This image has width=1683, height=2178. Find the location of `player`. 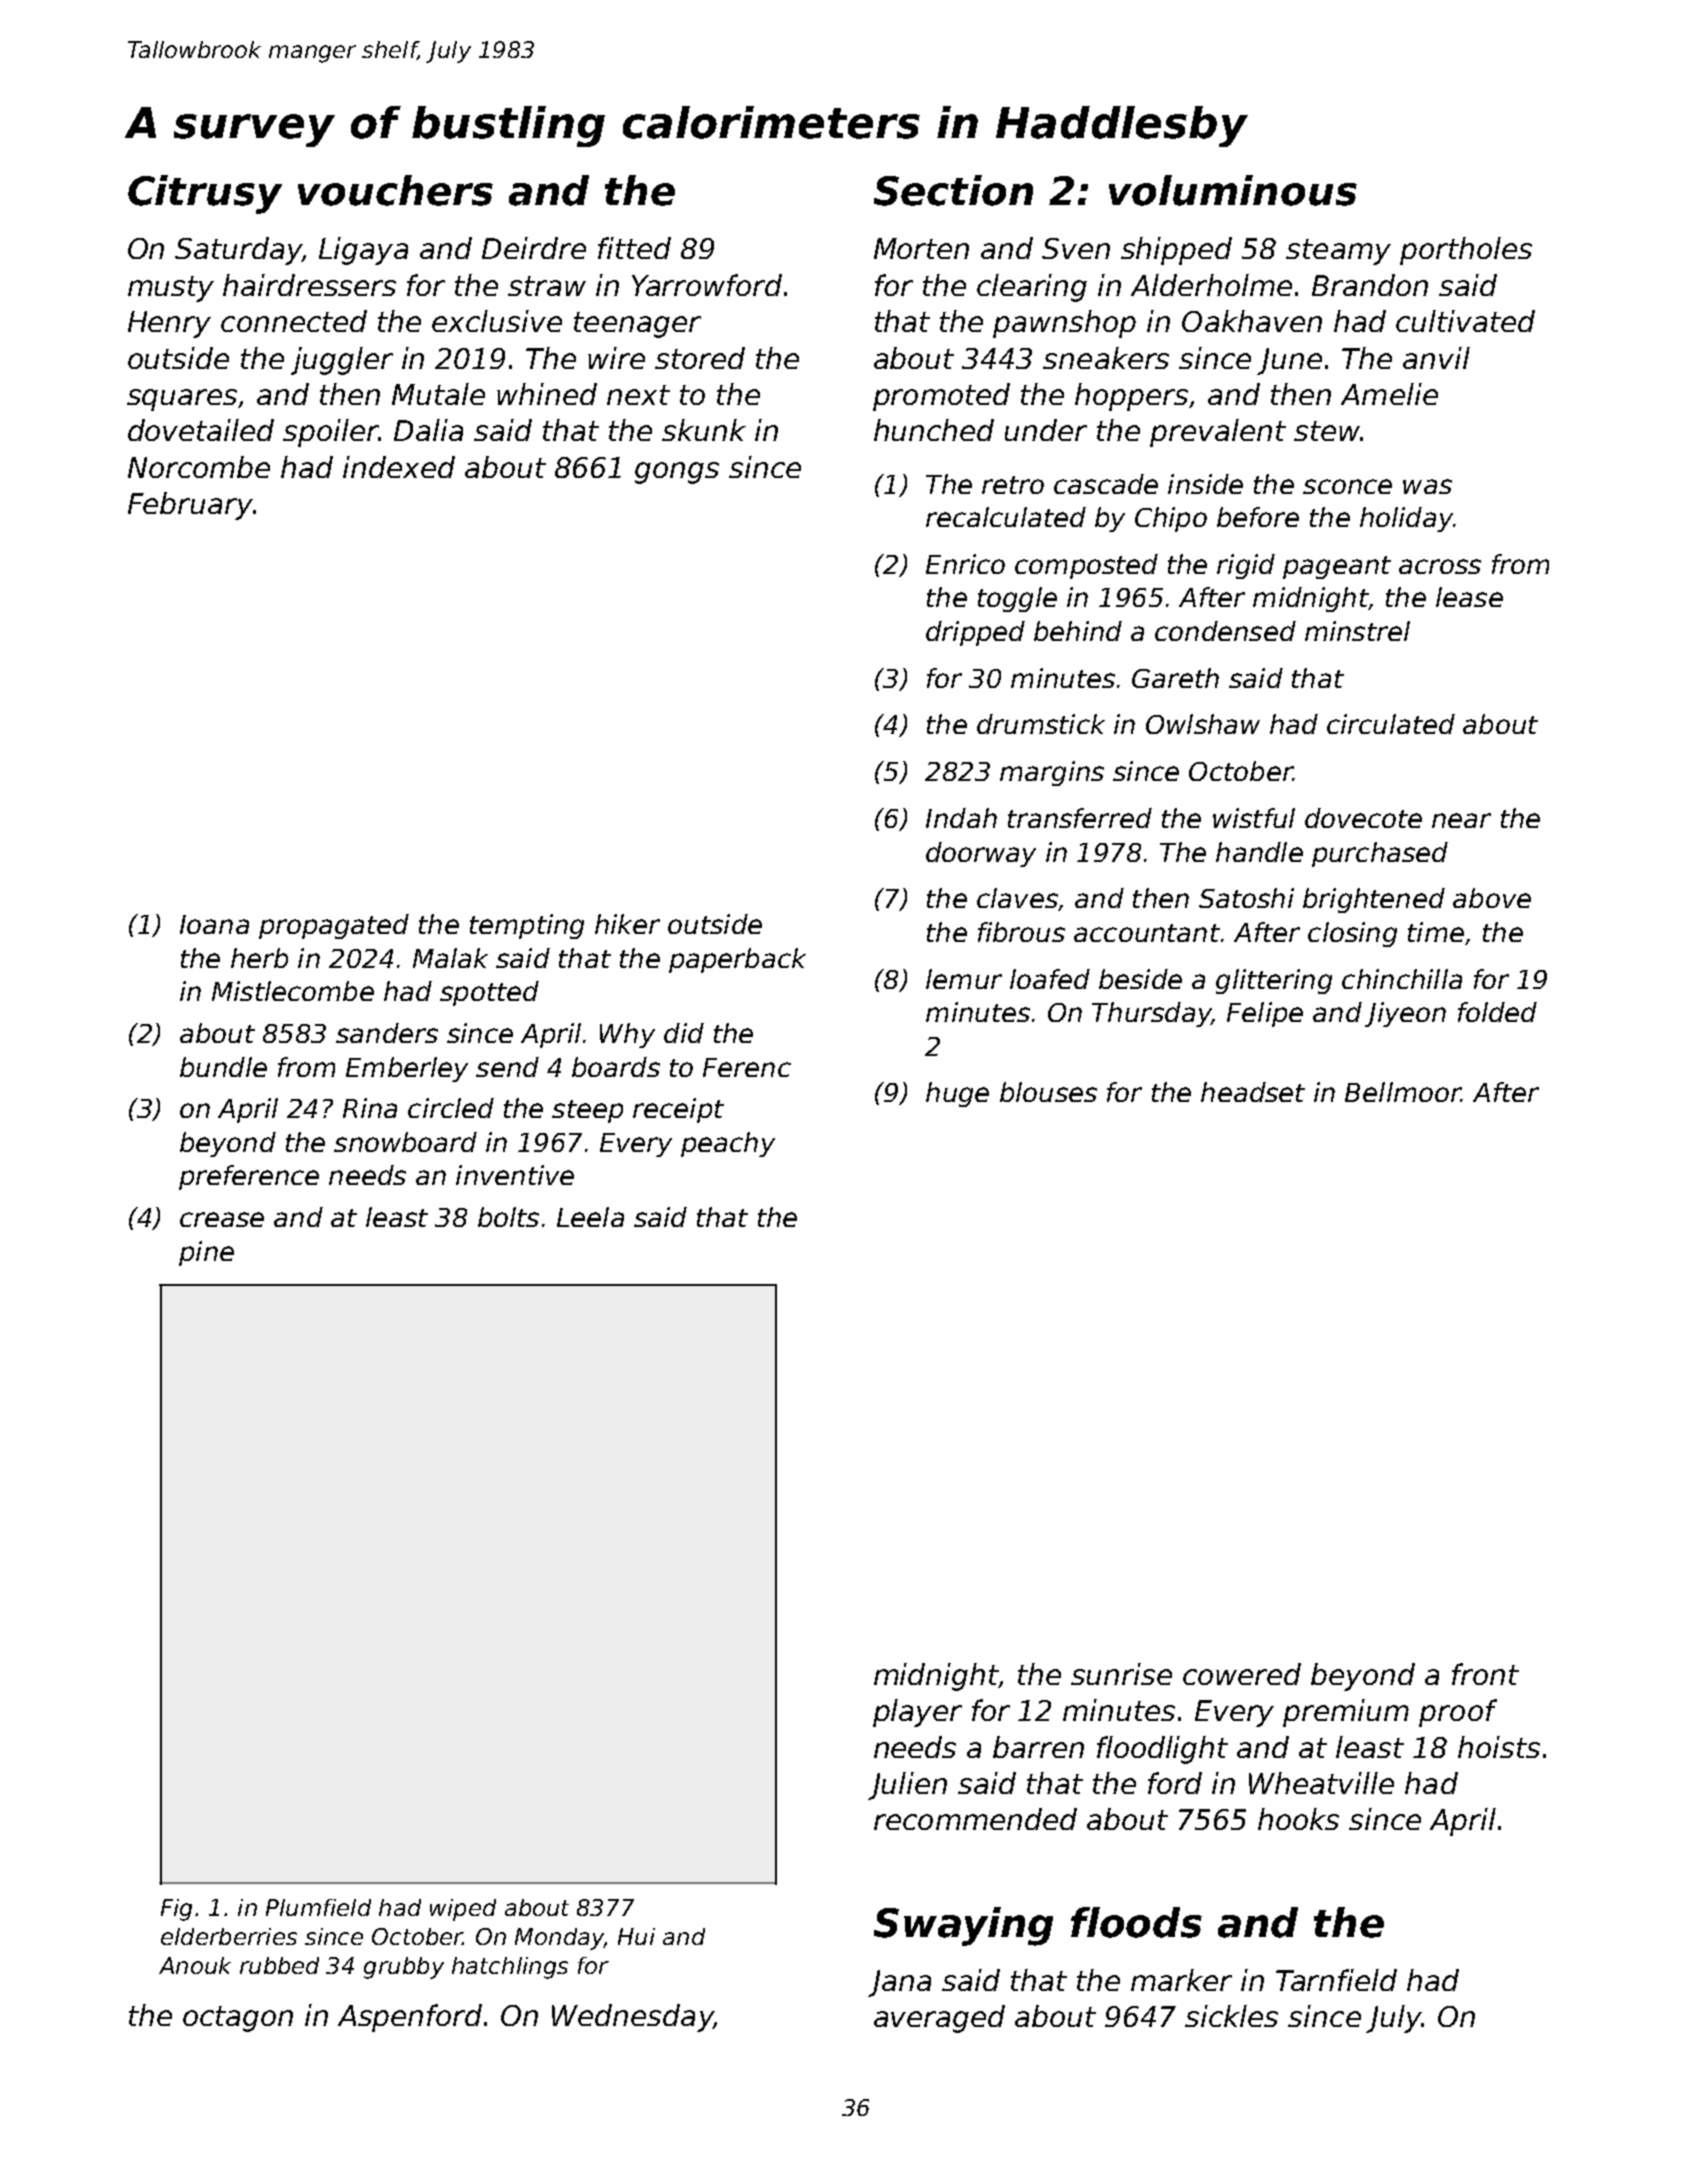

player is located at coordinates (917, 1713).
